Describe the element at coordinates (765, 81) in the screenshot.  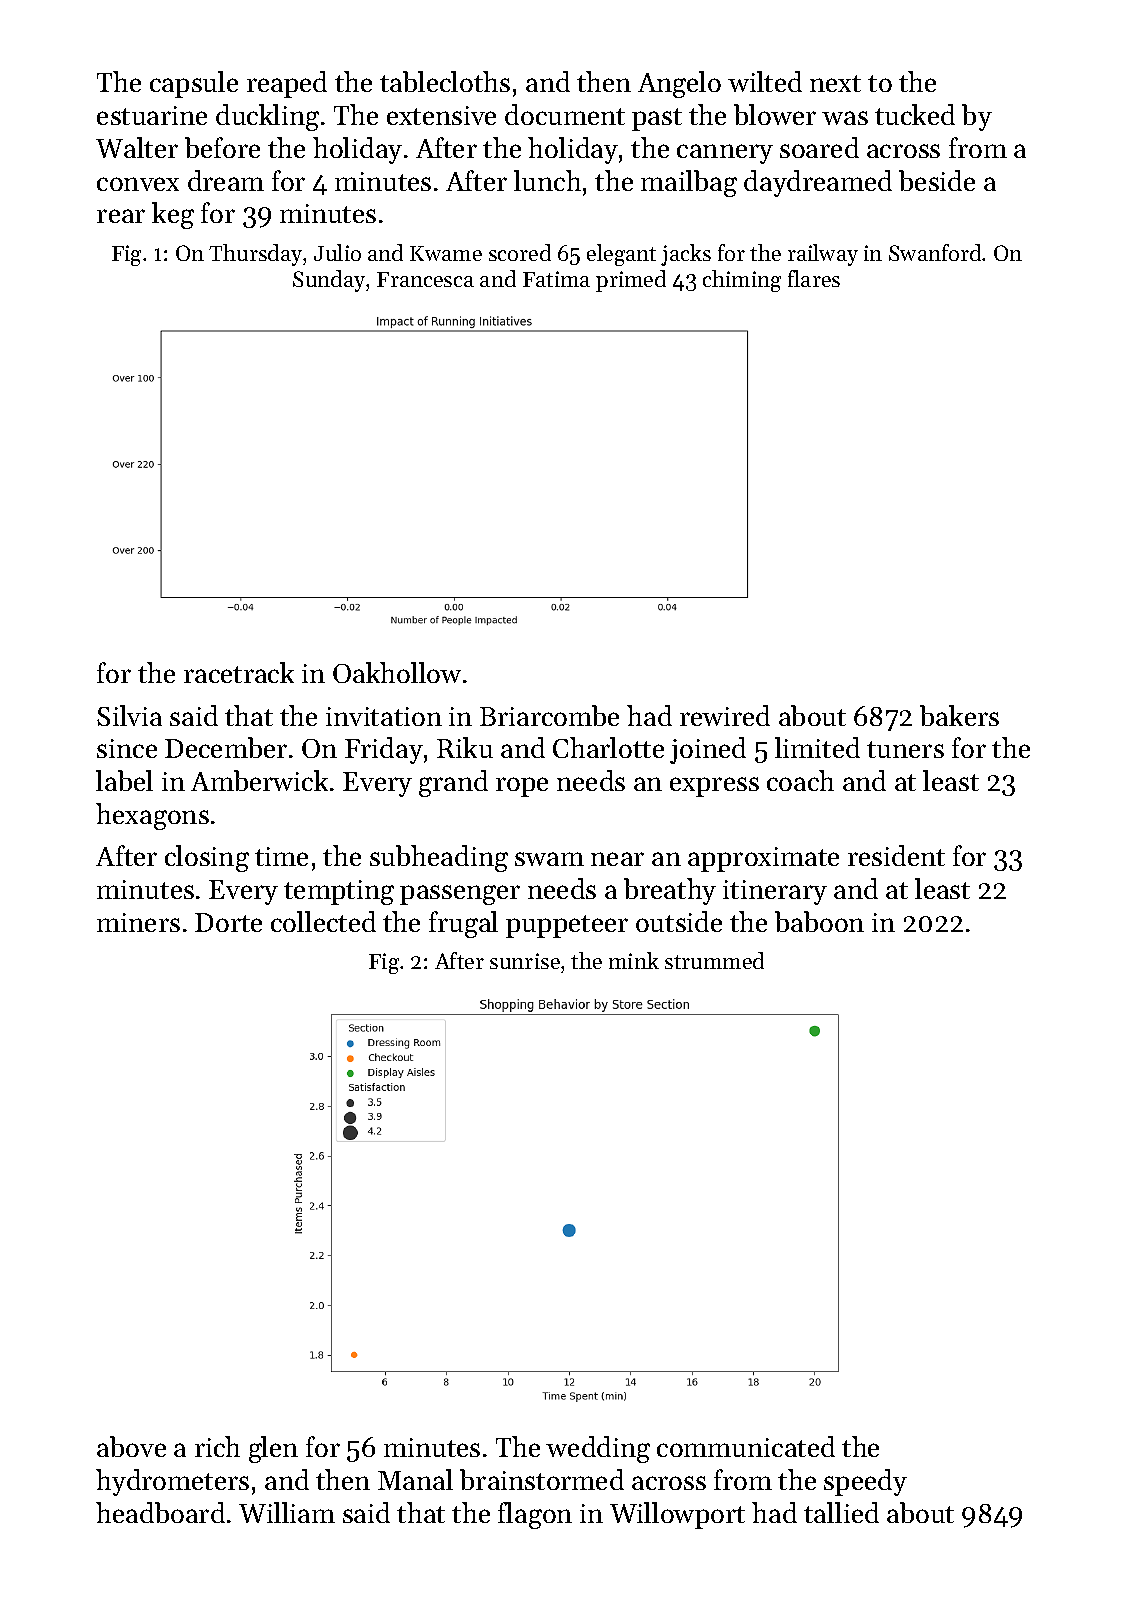
I see `wilted` at that location.
